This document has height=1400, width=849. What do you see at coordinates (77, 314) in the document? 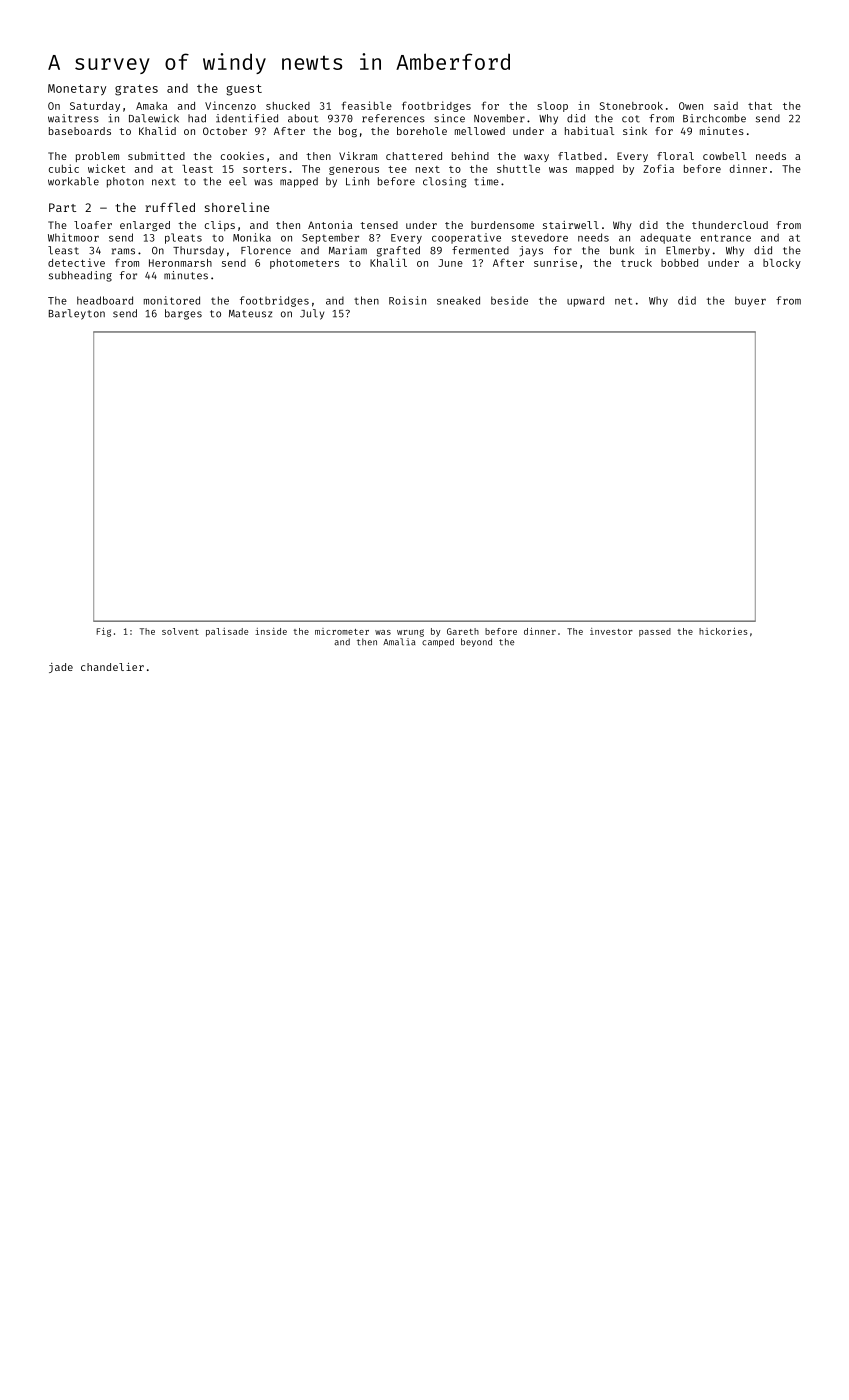
I see `Barleyton` at bounding box center [77, 314].
